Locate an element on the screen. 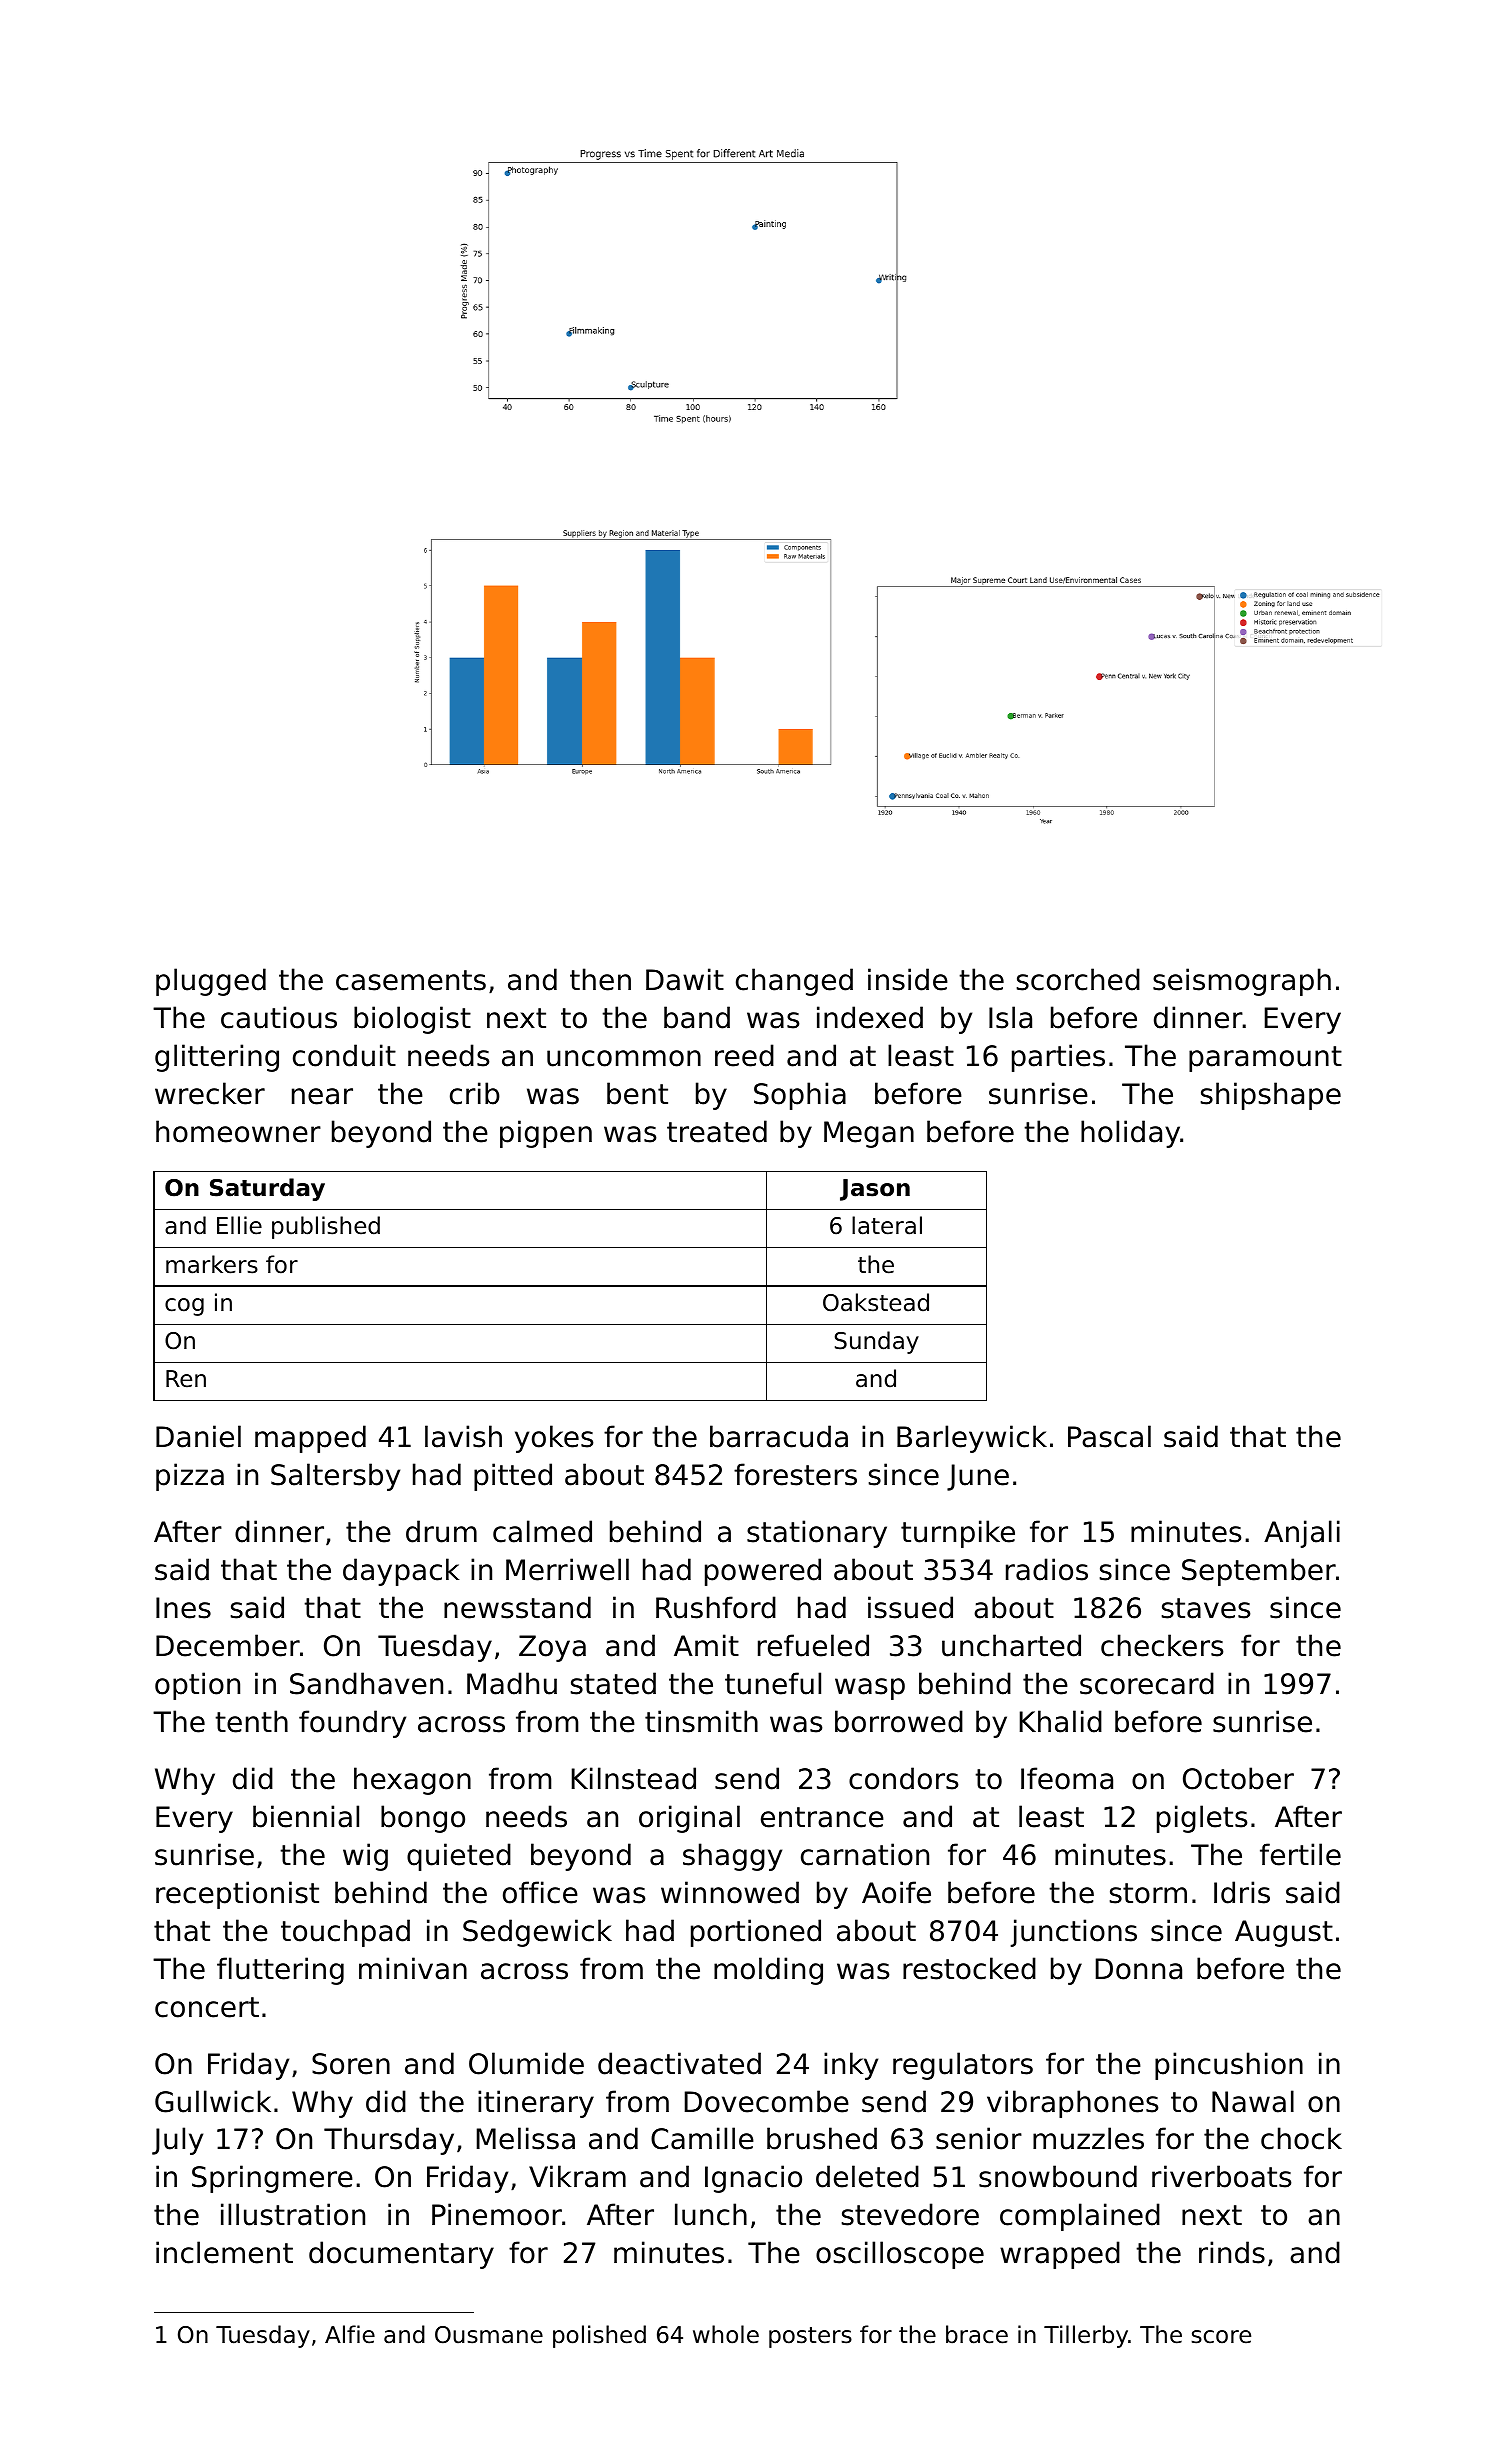 The height and width of the screenshot is (2464, 1496). inside is located at coordinates (908, 979).
